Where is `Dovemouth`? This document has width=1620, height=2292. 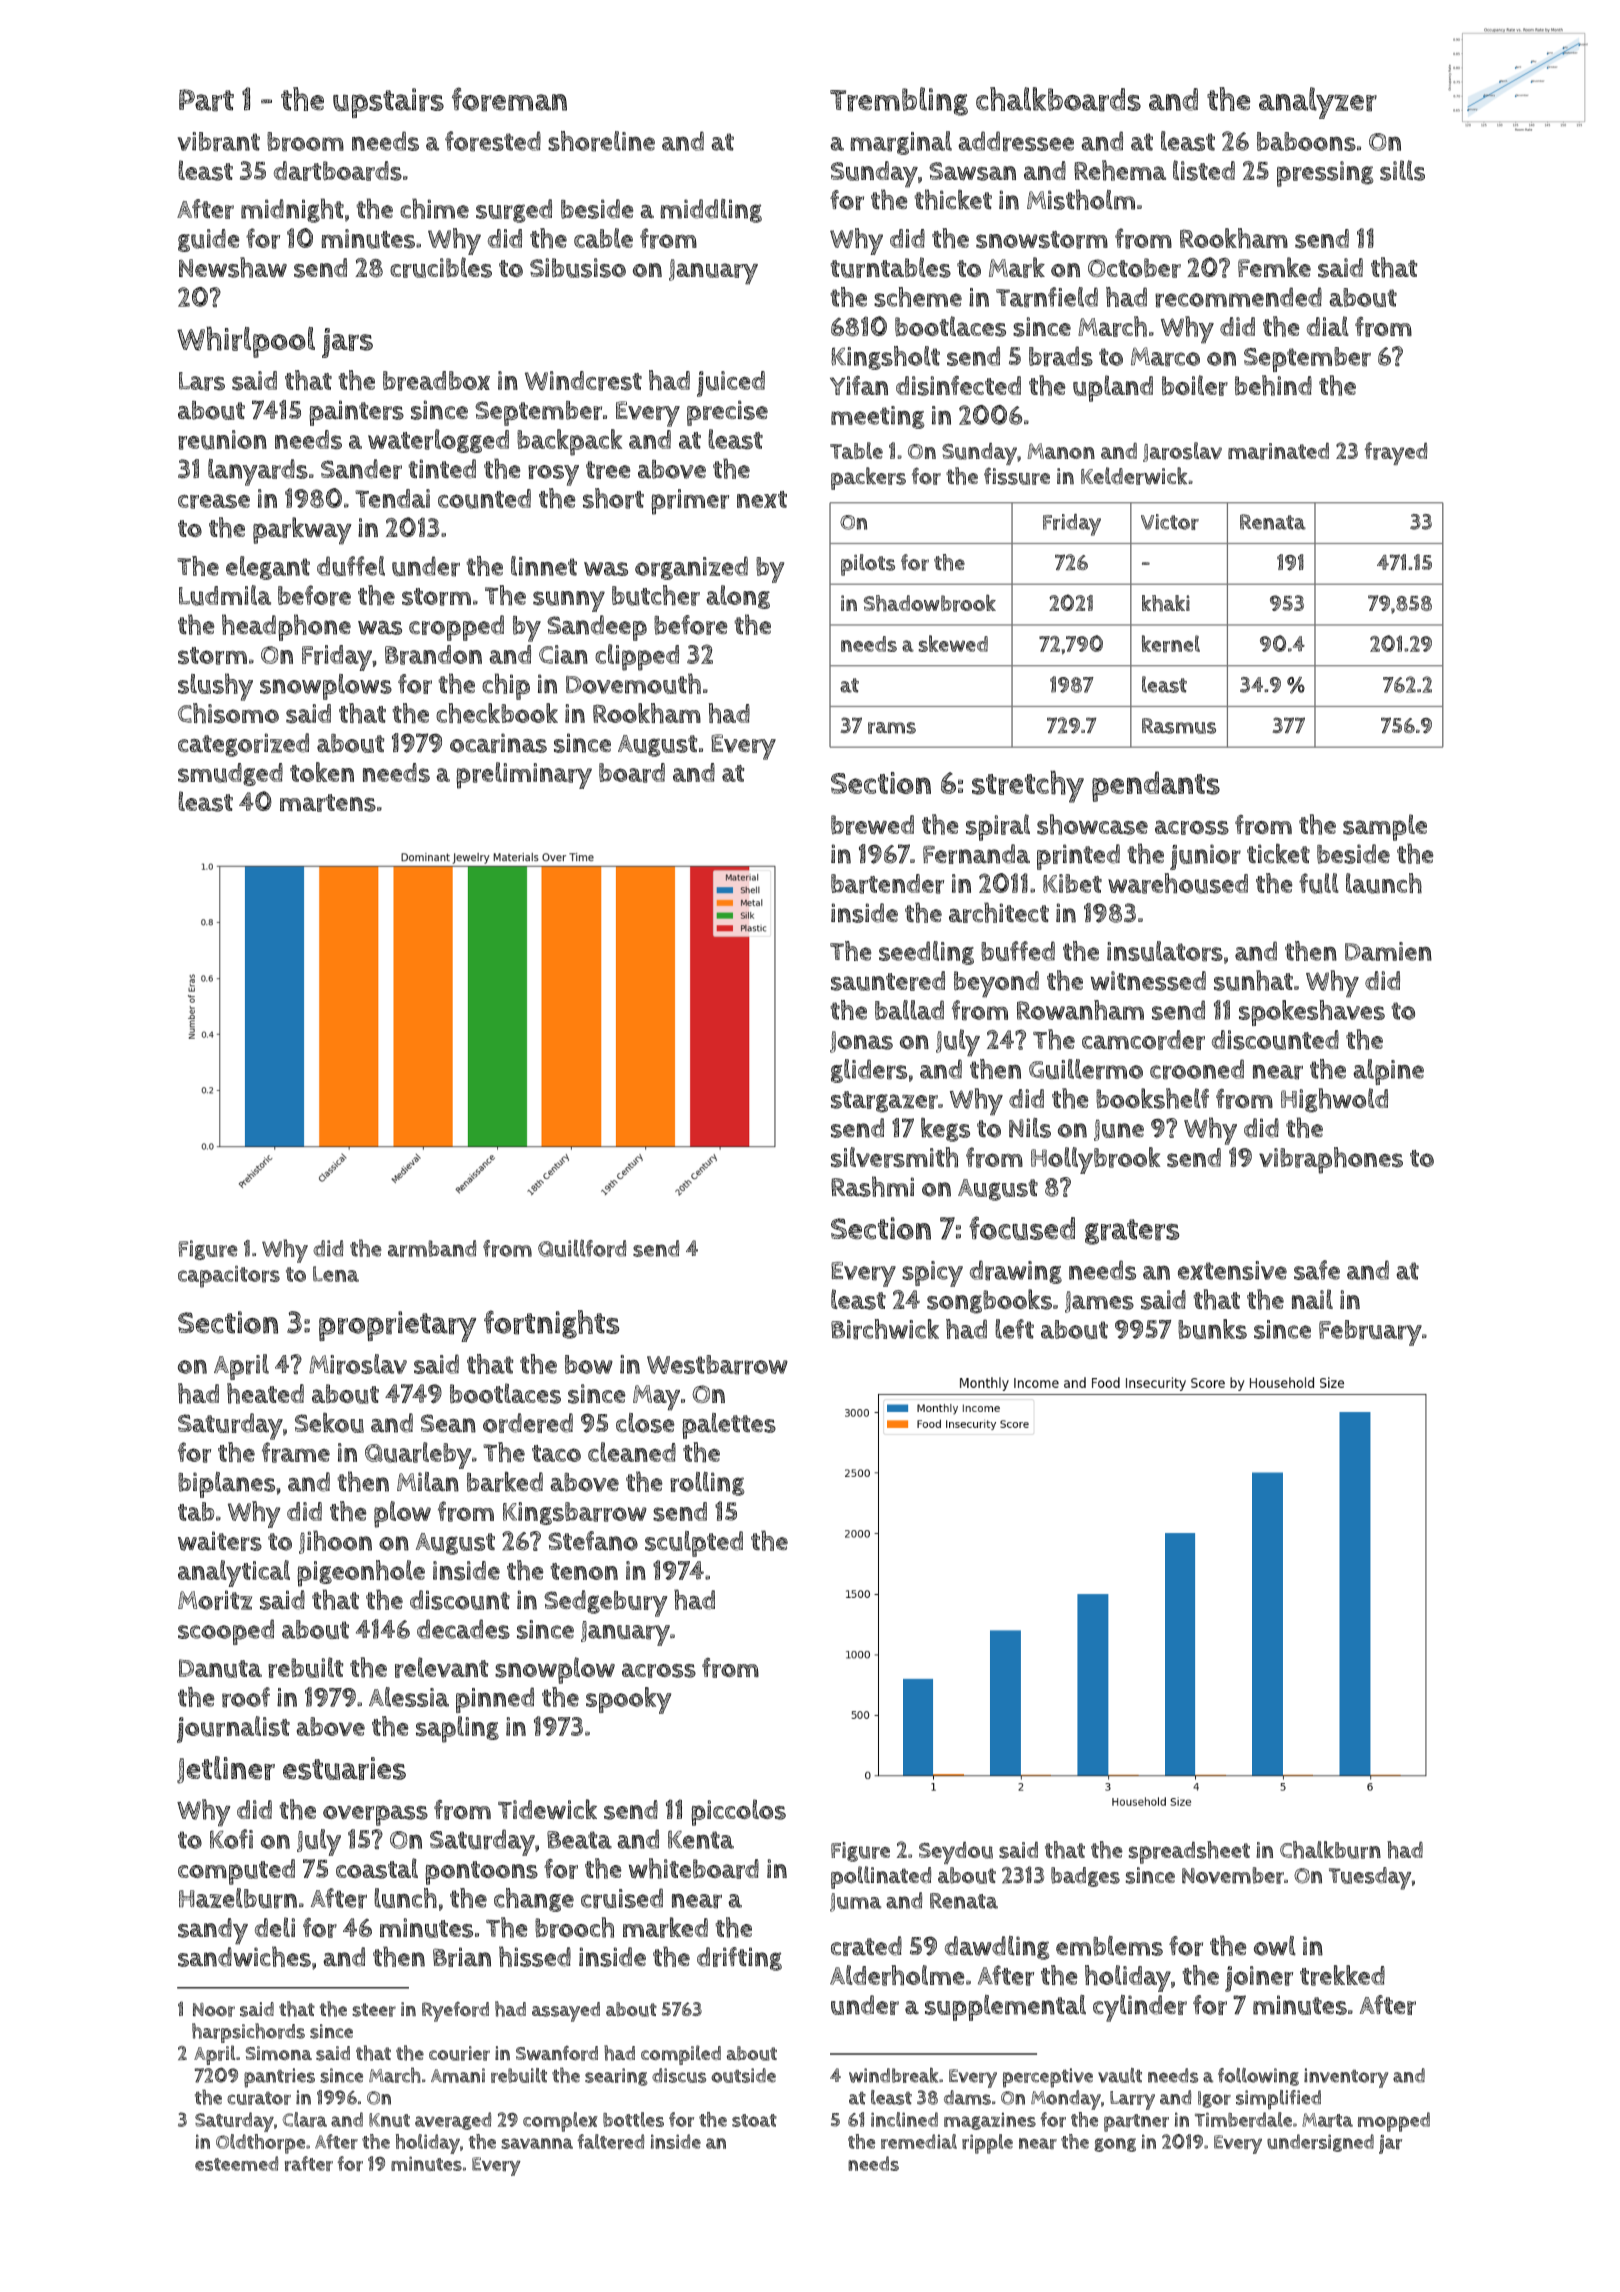
Dovemouth is located at coordinates (633, 683).
